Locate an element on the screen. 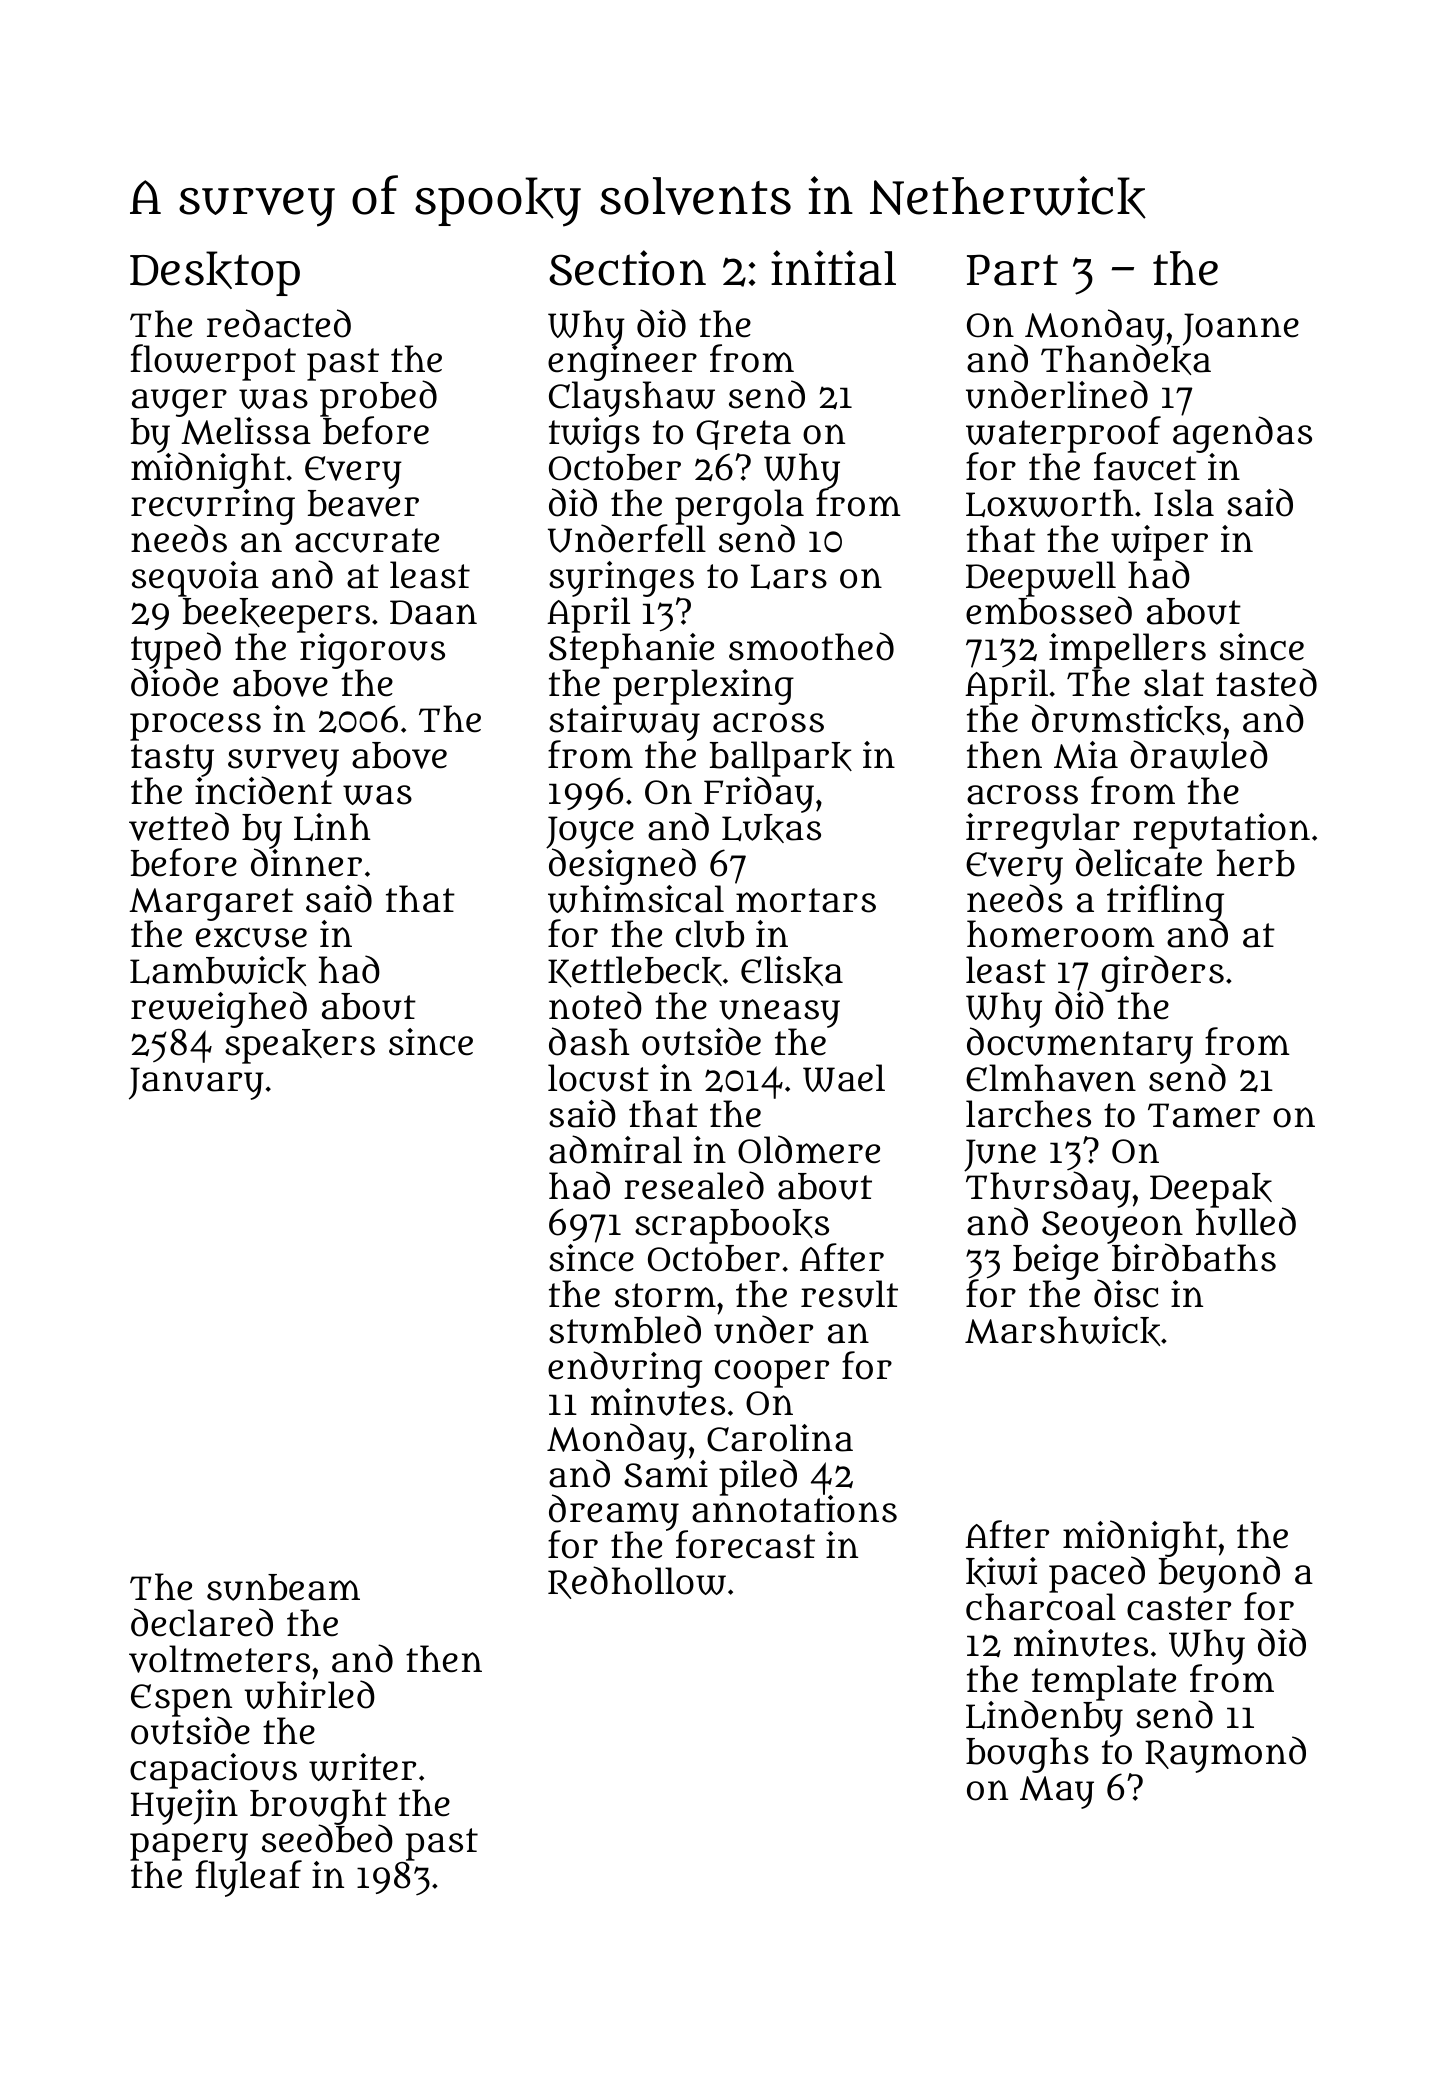 This screenshot has width=1450, height=2100. seedbed is located at coordinates (327, 1839).
